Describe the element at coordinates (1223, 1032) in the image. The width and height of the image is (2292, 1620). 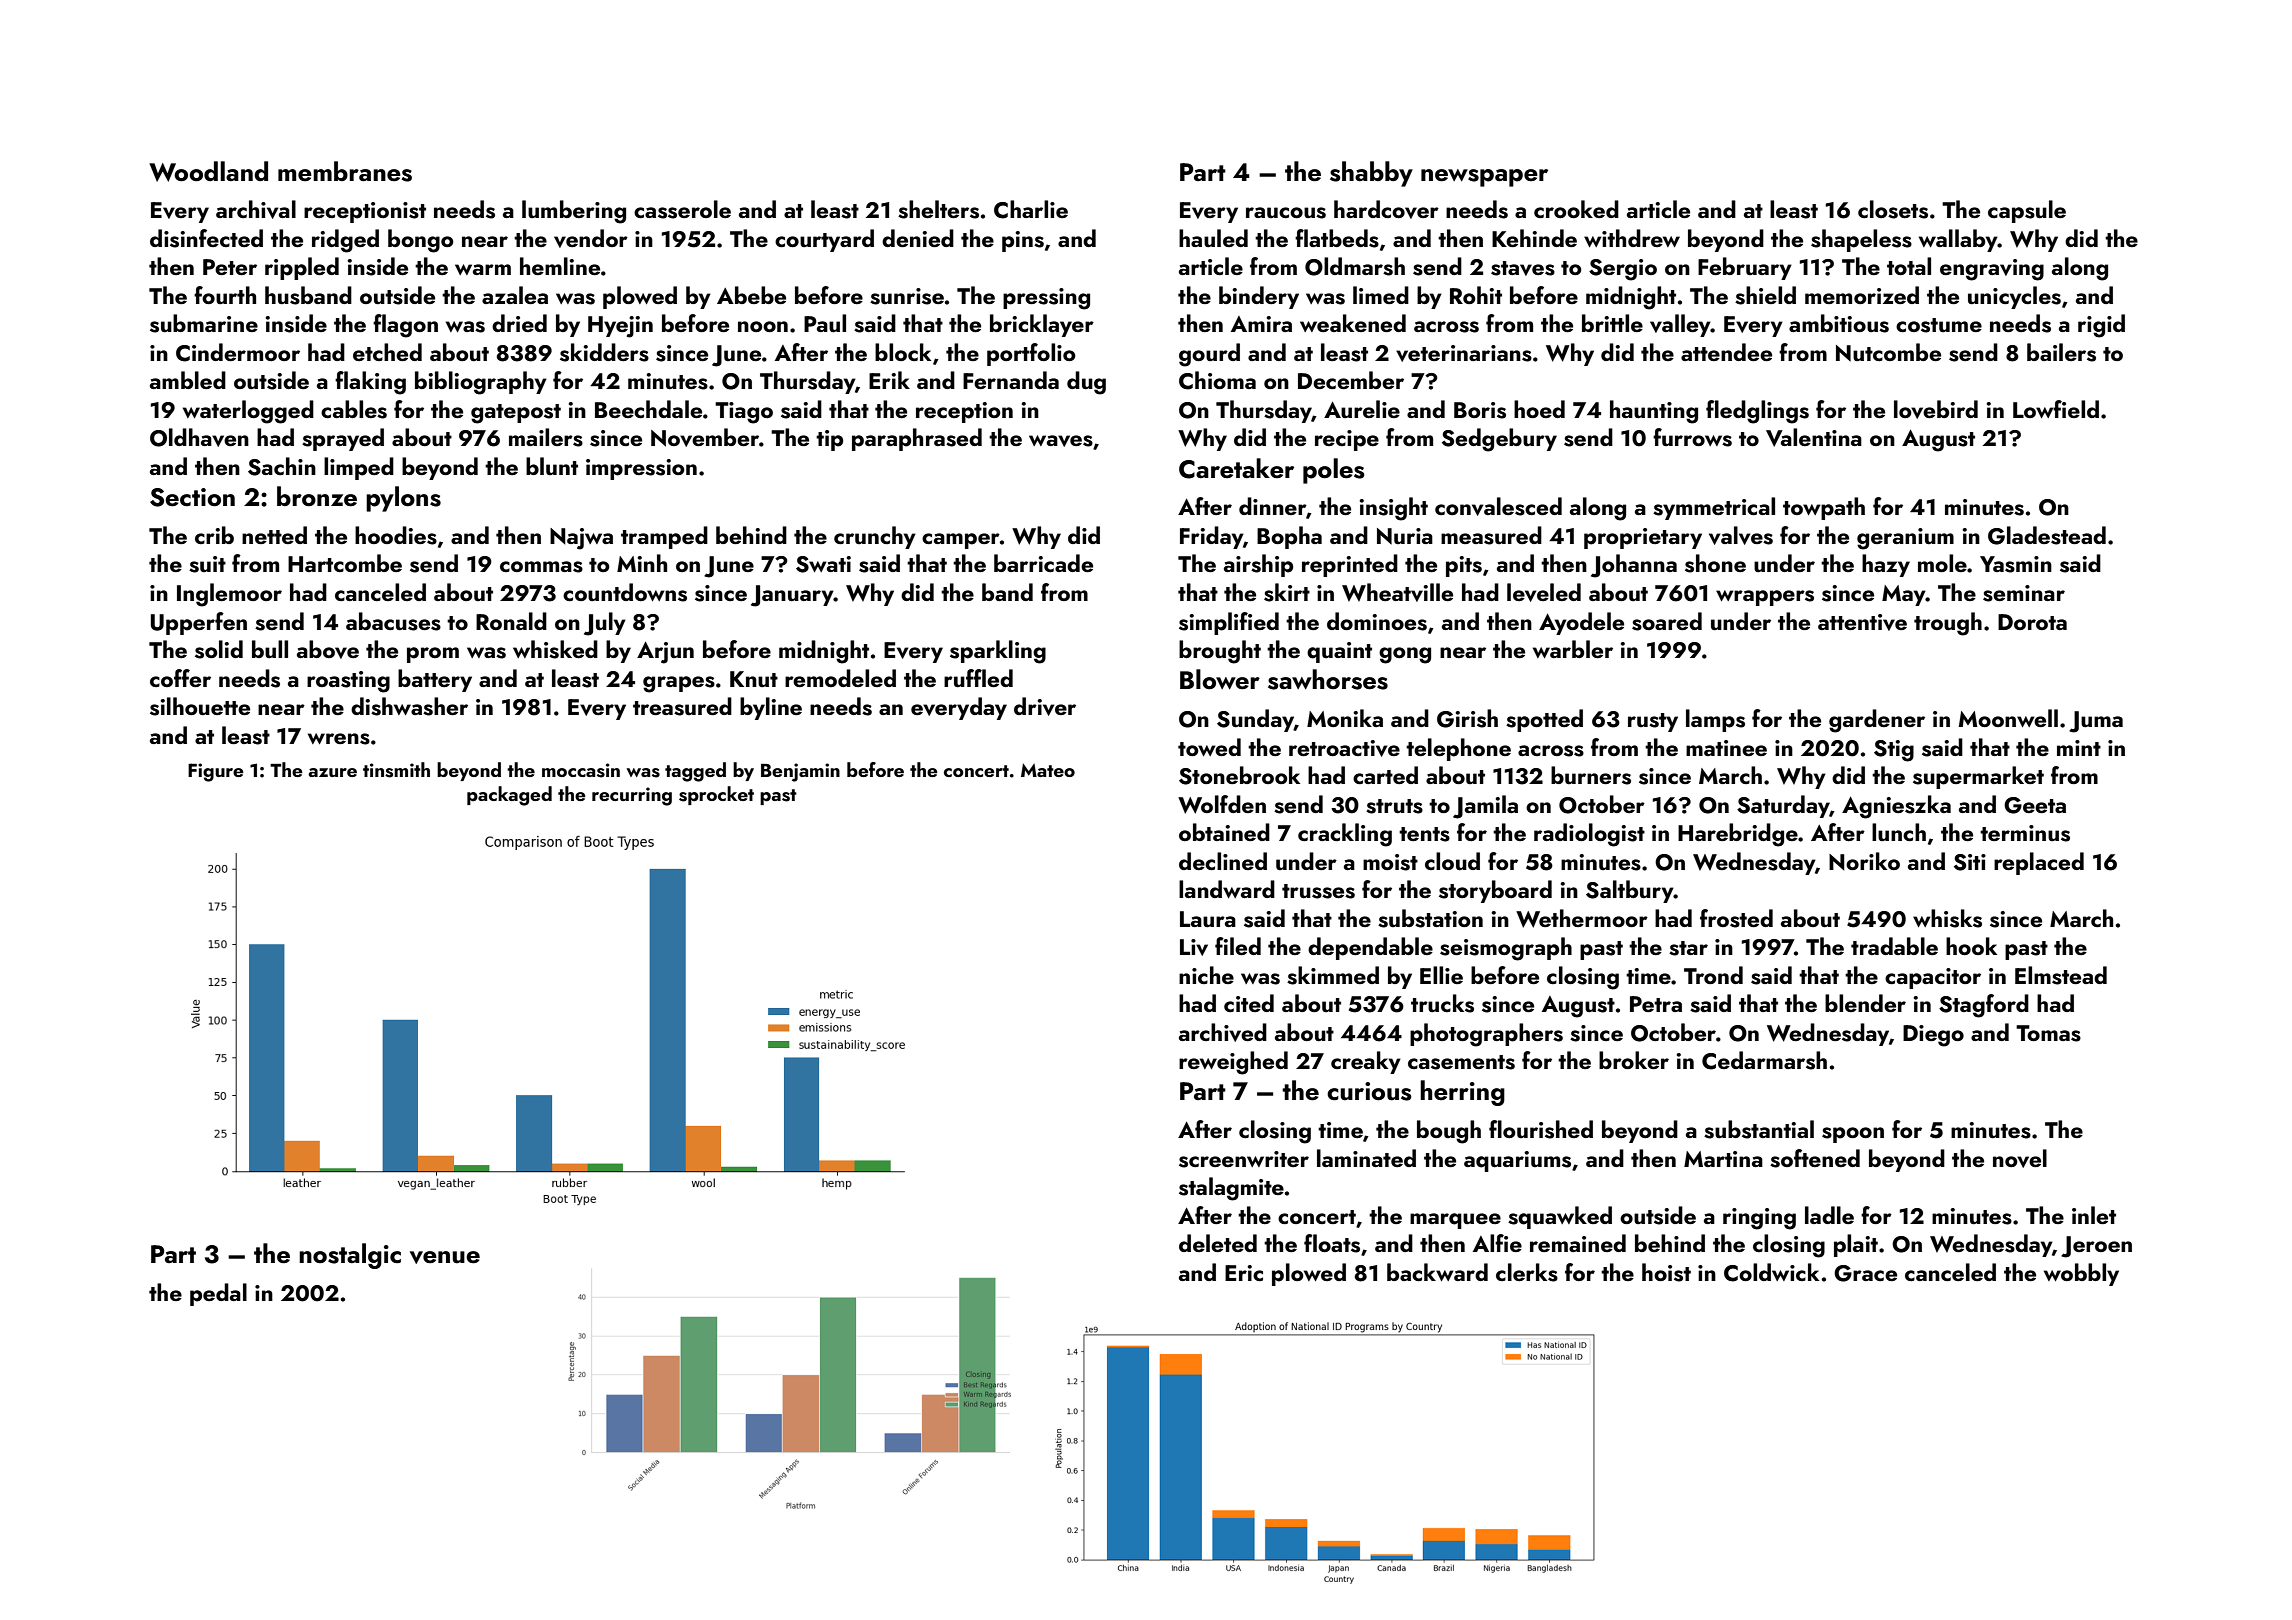
I see `archived` at that location.
